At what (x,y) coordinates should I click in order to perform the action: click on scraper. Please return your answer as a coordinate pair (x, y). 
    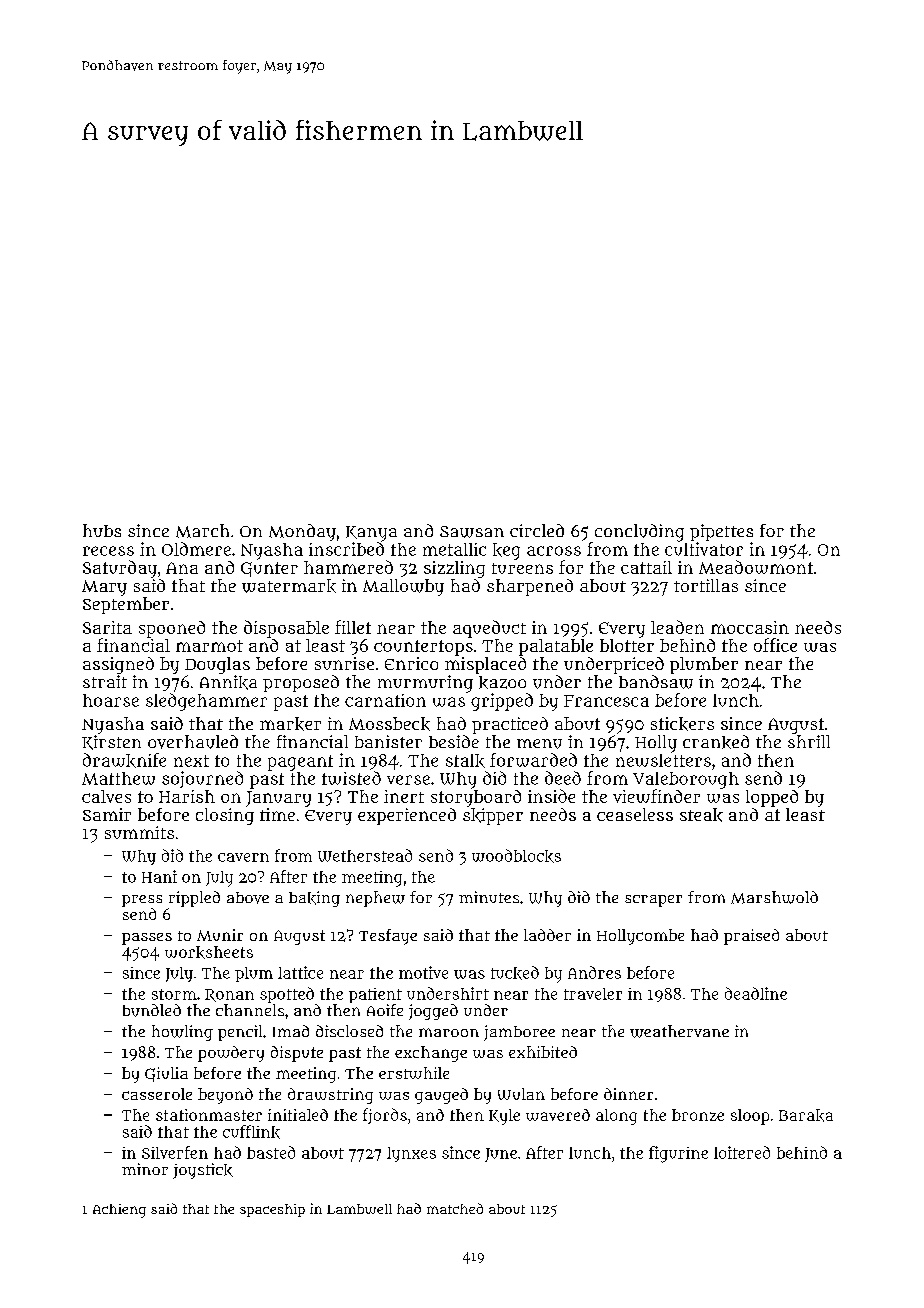
    Looking at the image, I should click on (653, 901).
